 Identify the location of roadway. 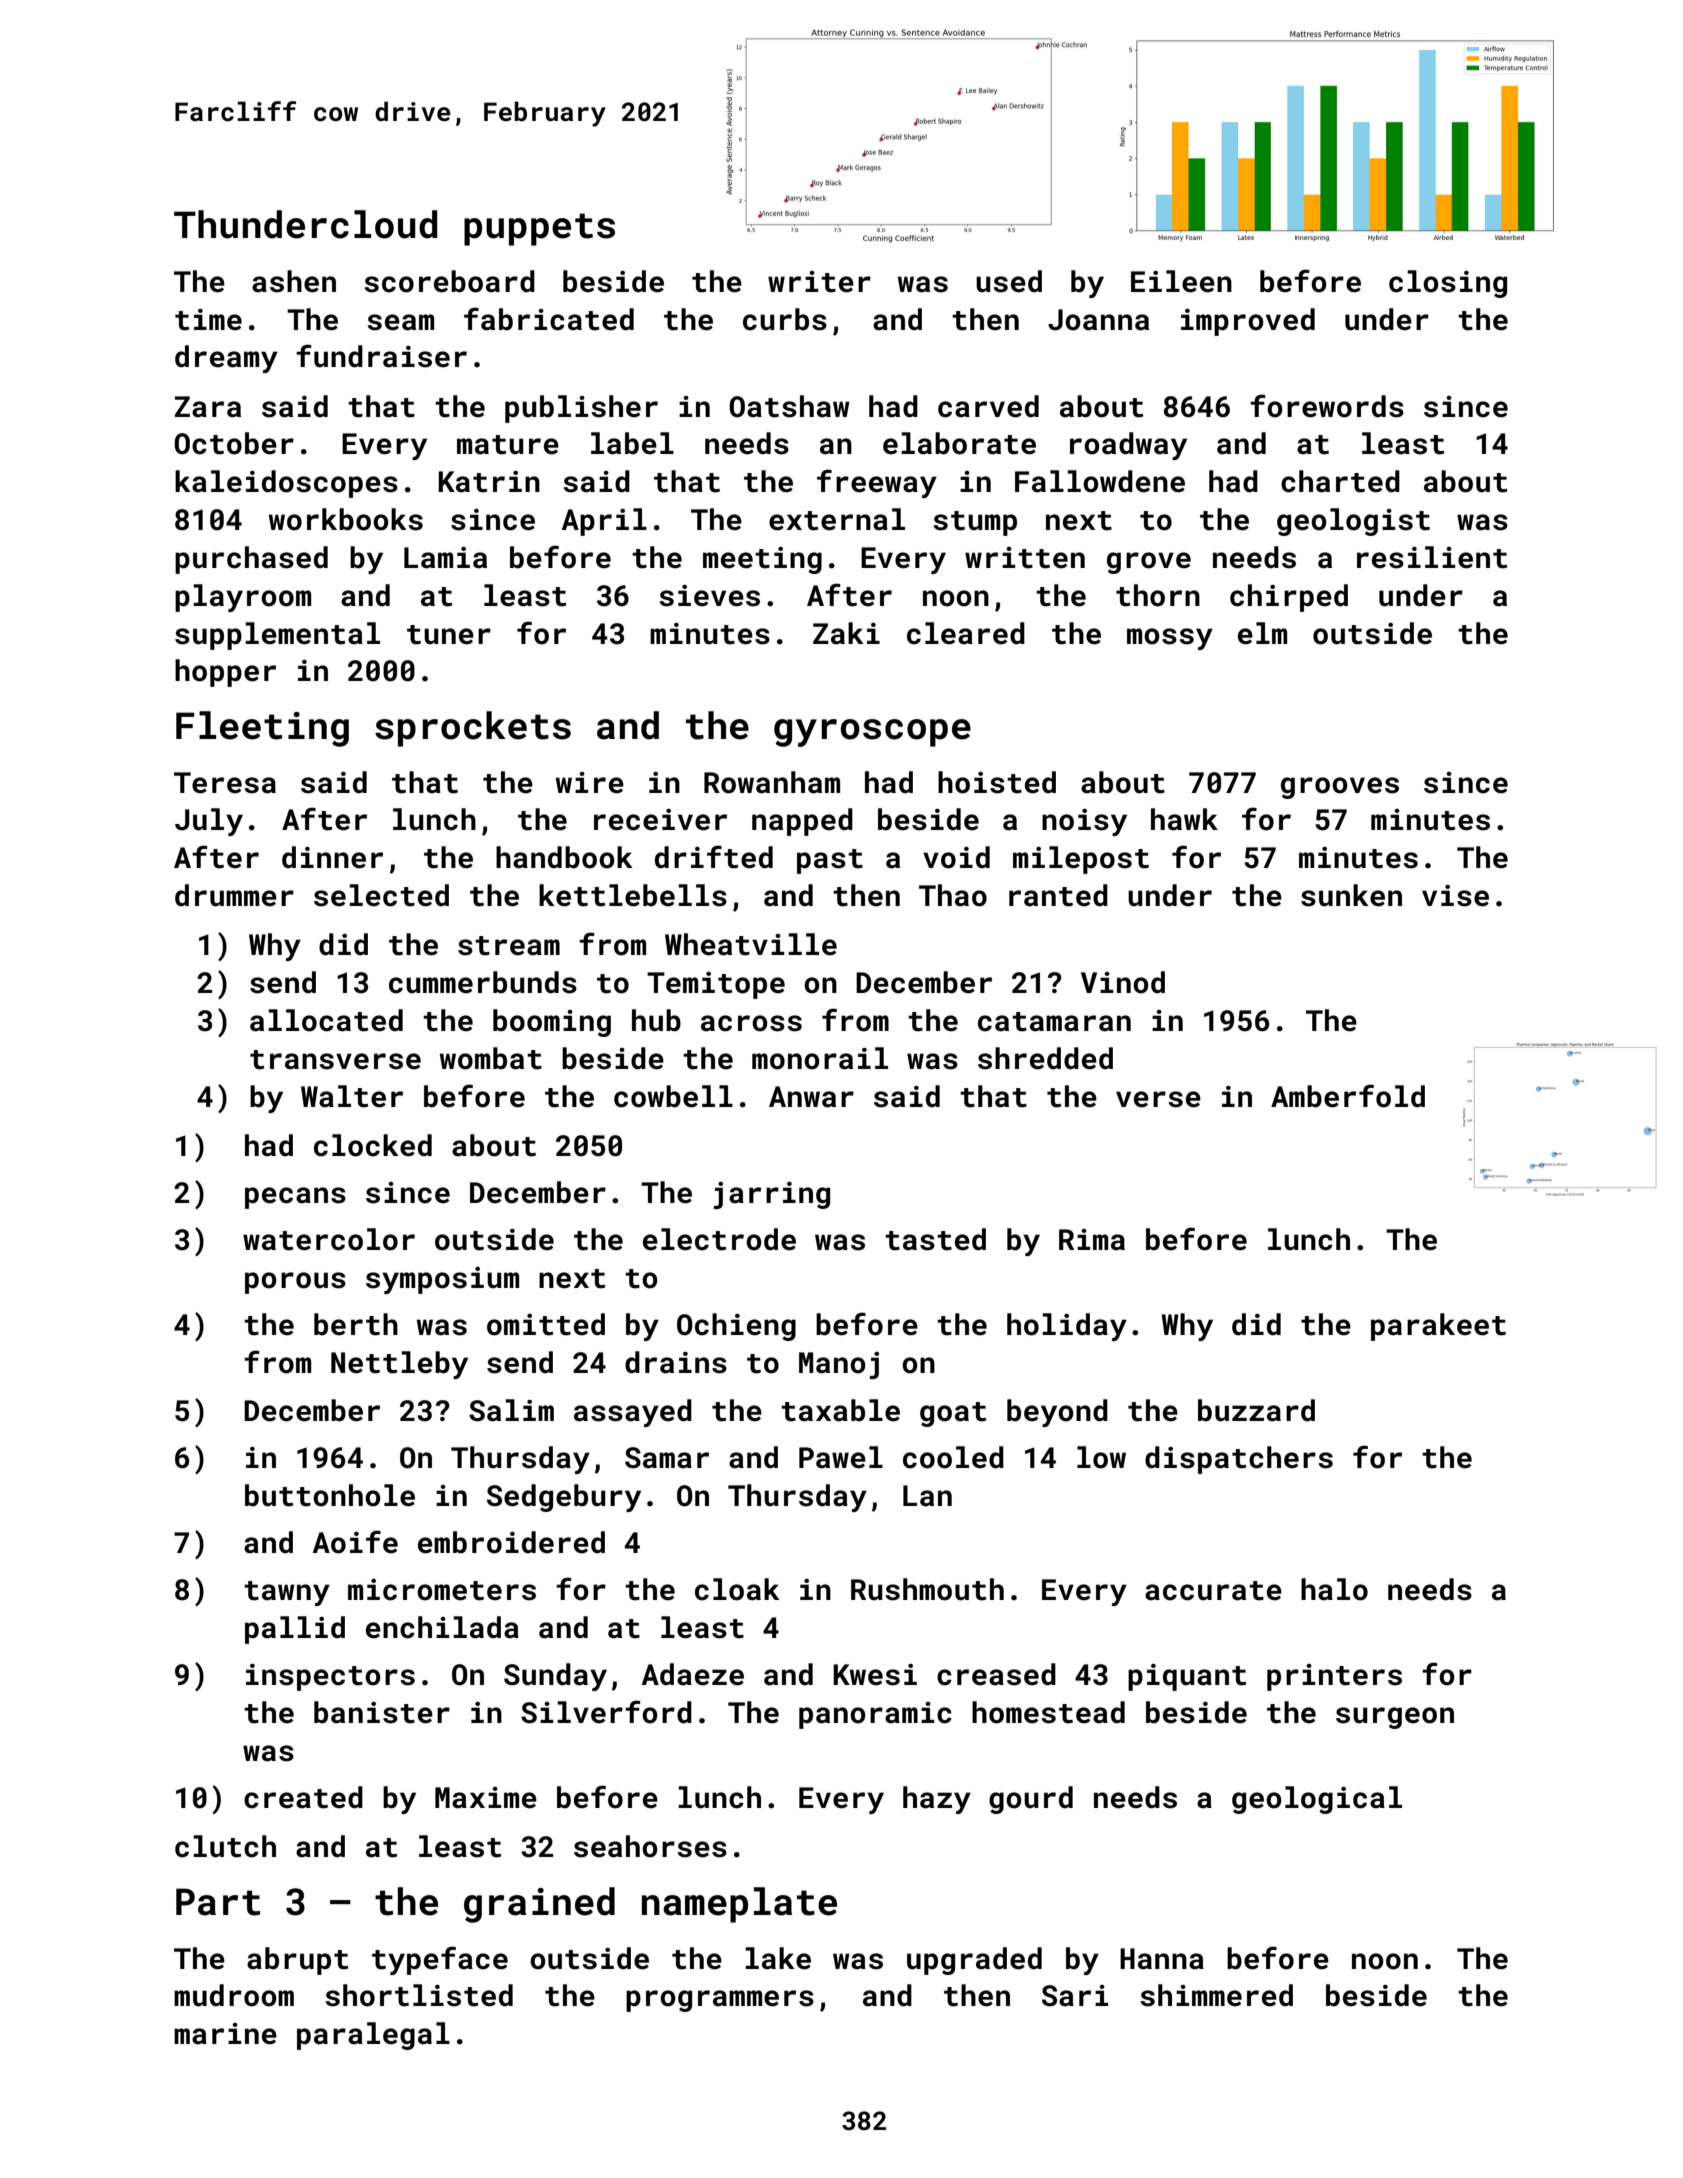
(1128, 446).
